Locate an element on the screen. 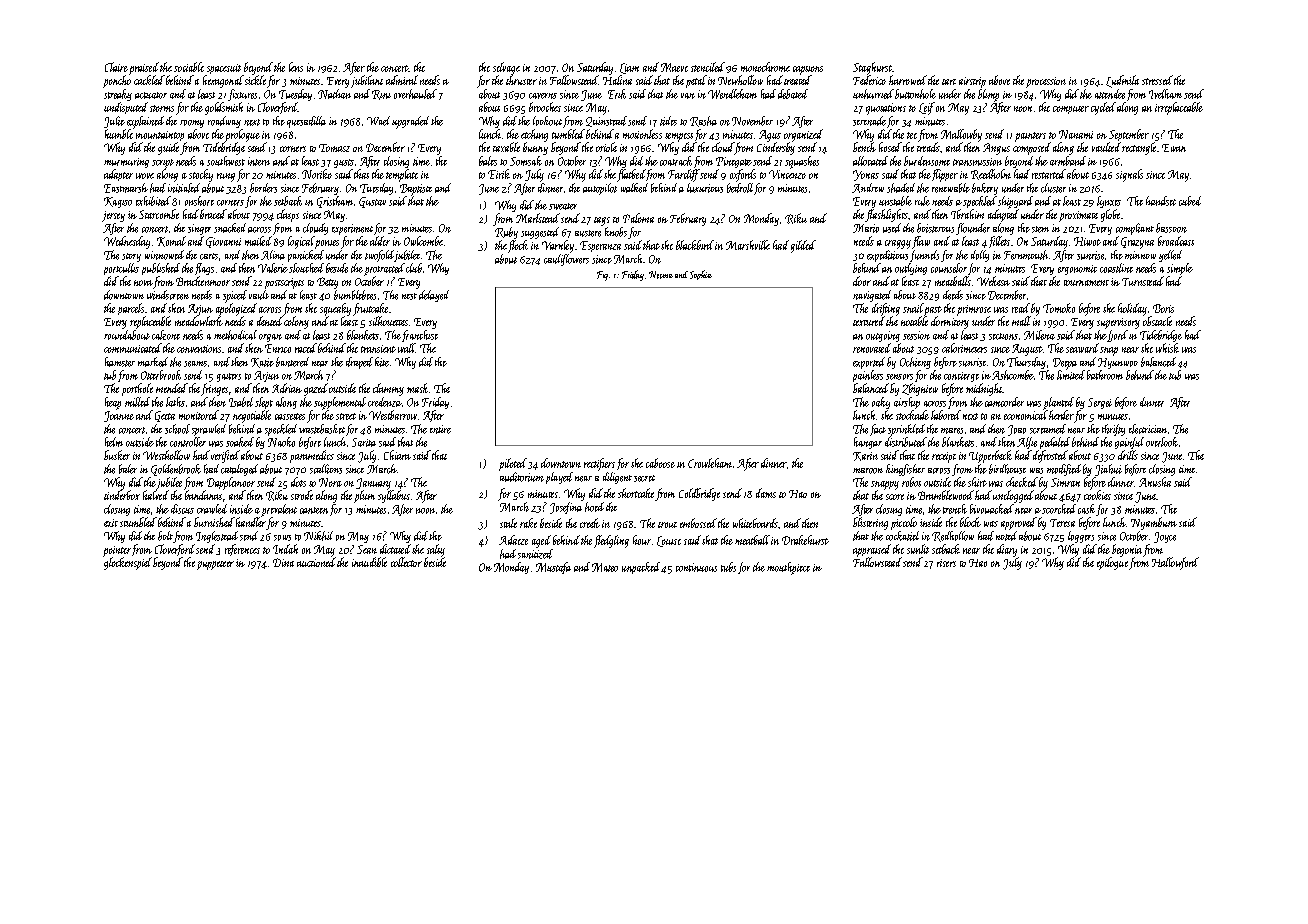  planted is located at coordinates (1058, 403).
